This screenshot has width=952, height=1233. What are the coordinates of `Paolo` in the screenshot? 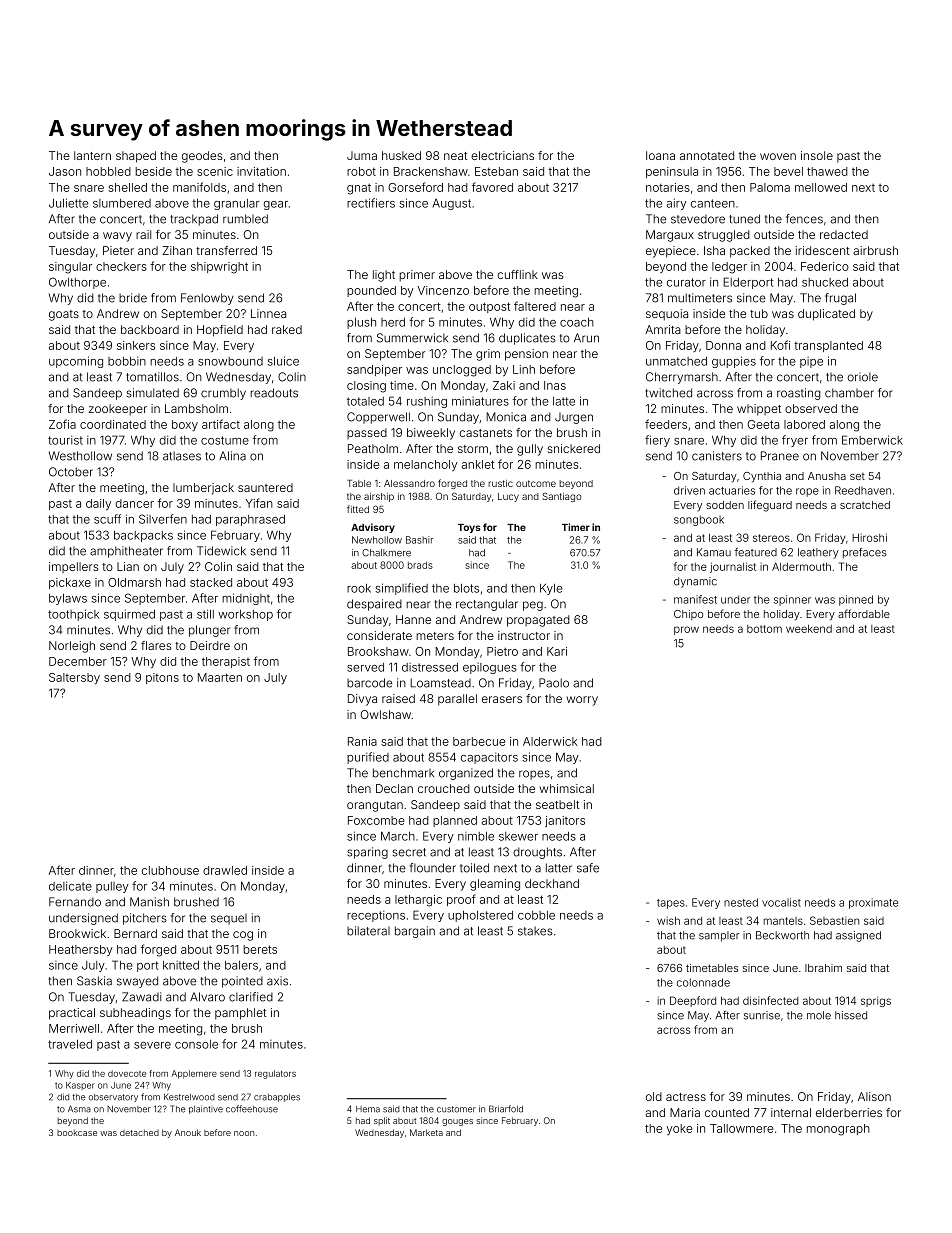 It's located at (554, 683).
